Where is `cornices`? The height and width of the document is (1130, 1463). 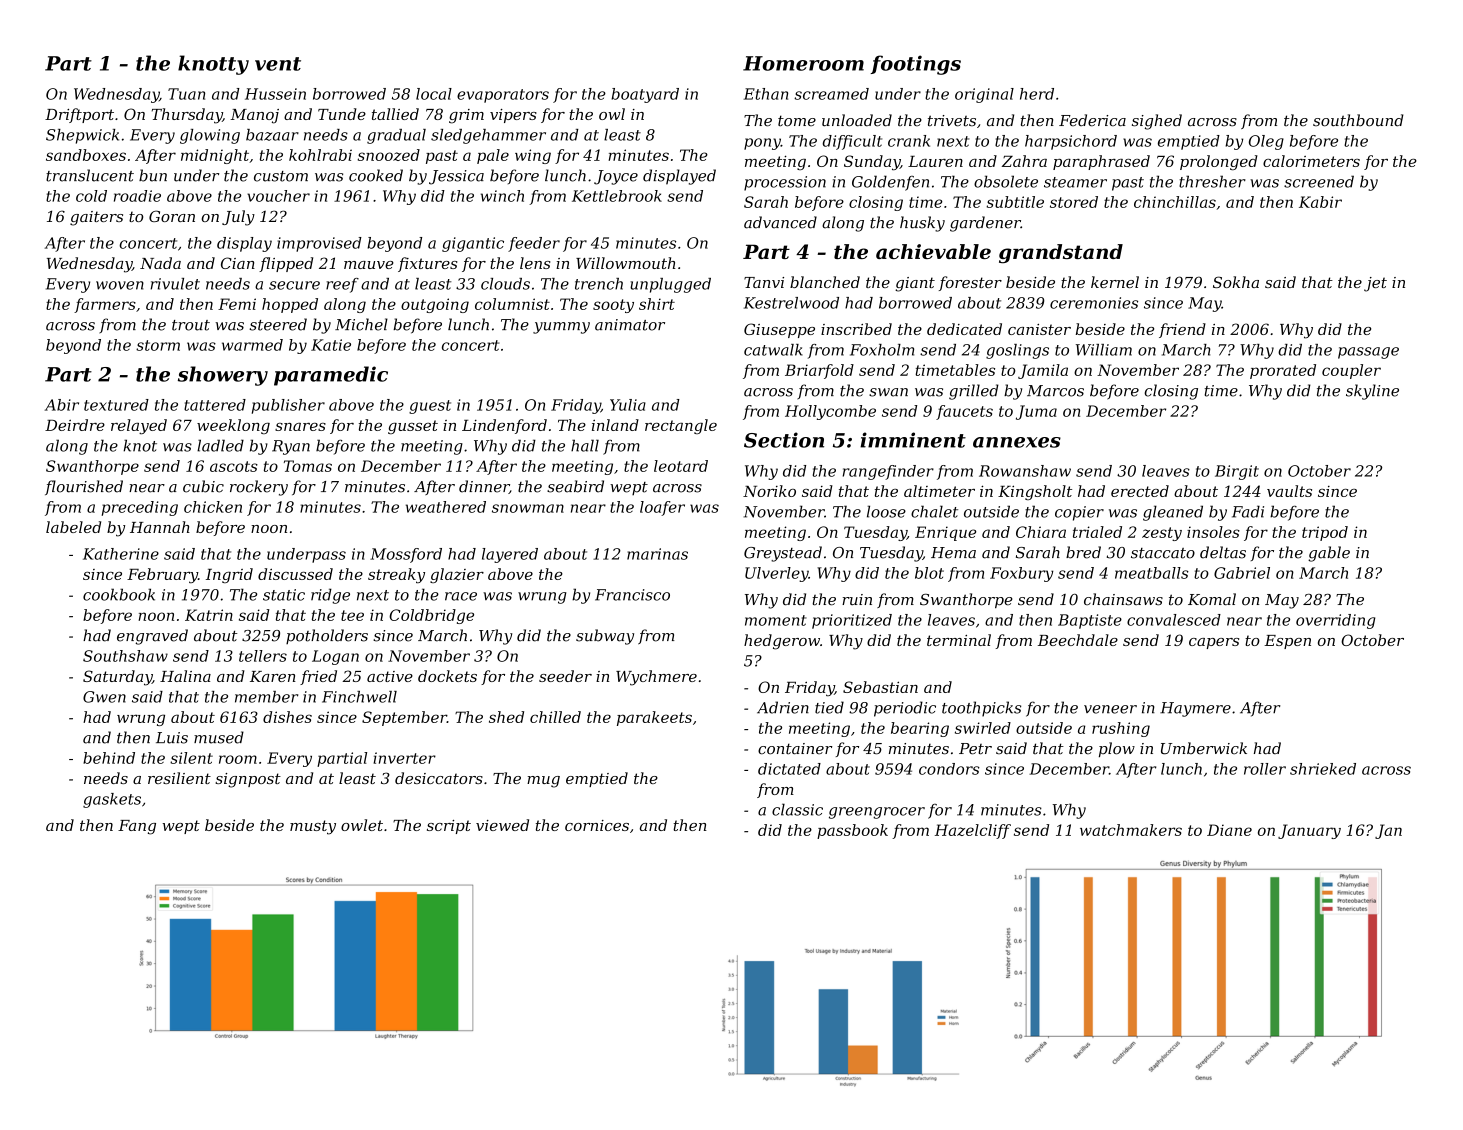
cornices is located at coordinates (597, 825).
